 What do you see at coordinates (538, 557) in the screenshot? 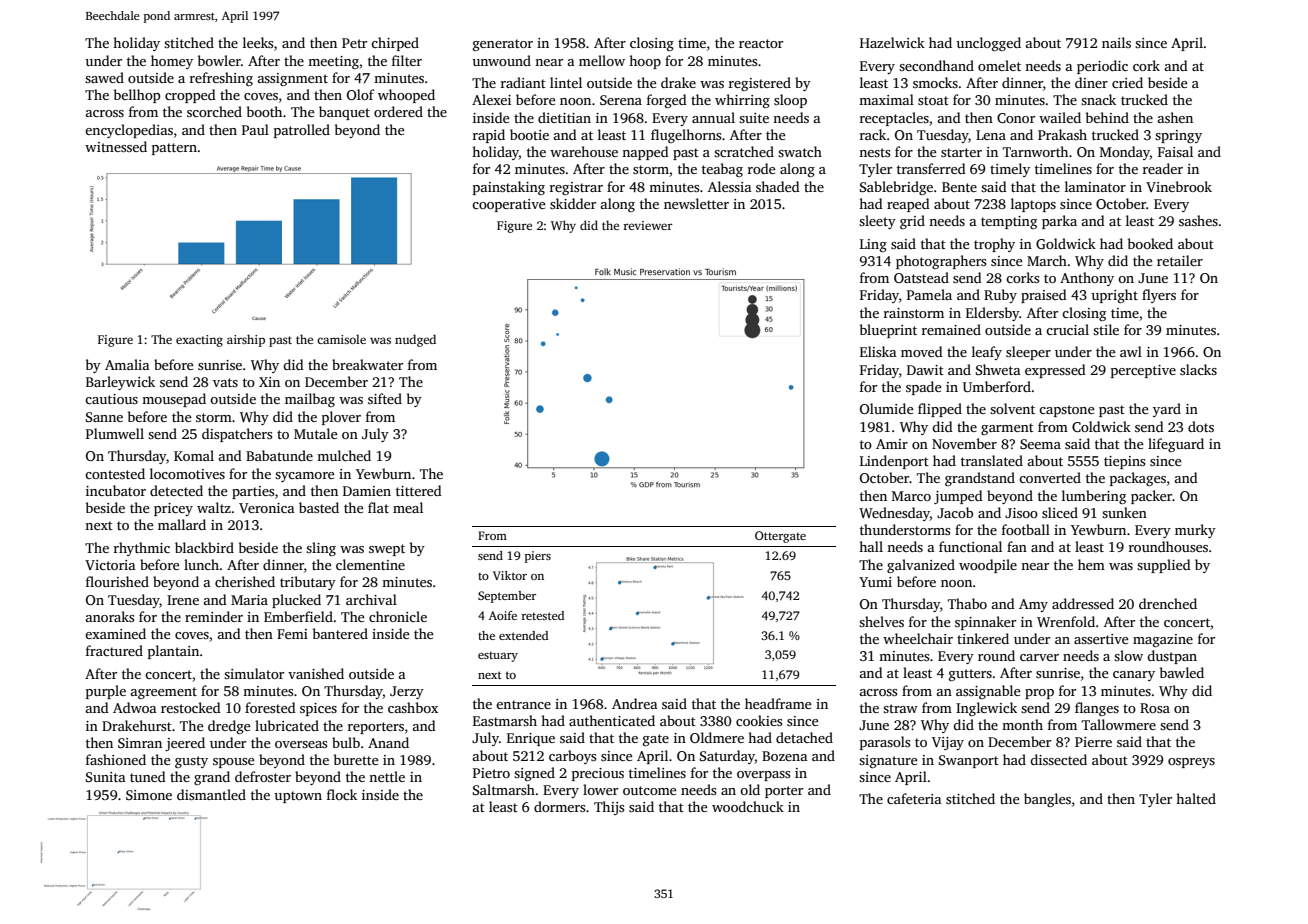
I see `piers` at bounding box center [538, 557].
